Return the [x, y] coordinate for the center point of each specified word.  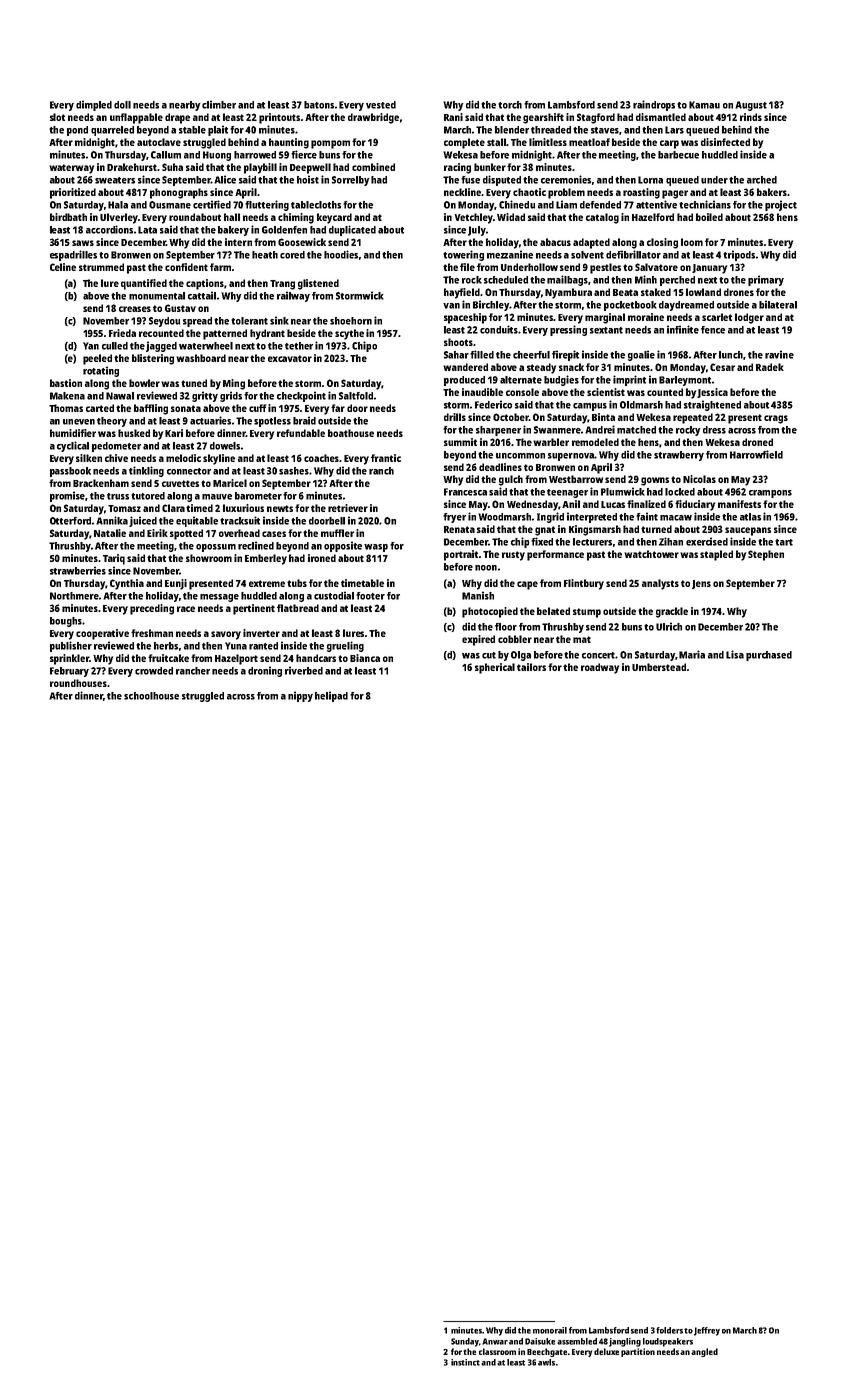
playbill [260, 168]
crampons [770, 494]
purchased [769, 656]
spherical [495, 668]
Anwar [495, 1341]
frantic [386, 458]
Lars [674, 130]
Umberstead [659, 667]
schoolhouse [151, 696]
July [477, 231]
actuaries [210, 420]
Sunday [465, 1342]
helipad [331, 696]
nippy [300, 696]
